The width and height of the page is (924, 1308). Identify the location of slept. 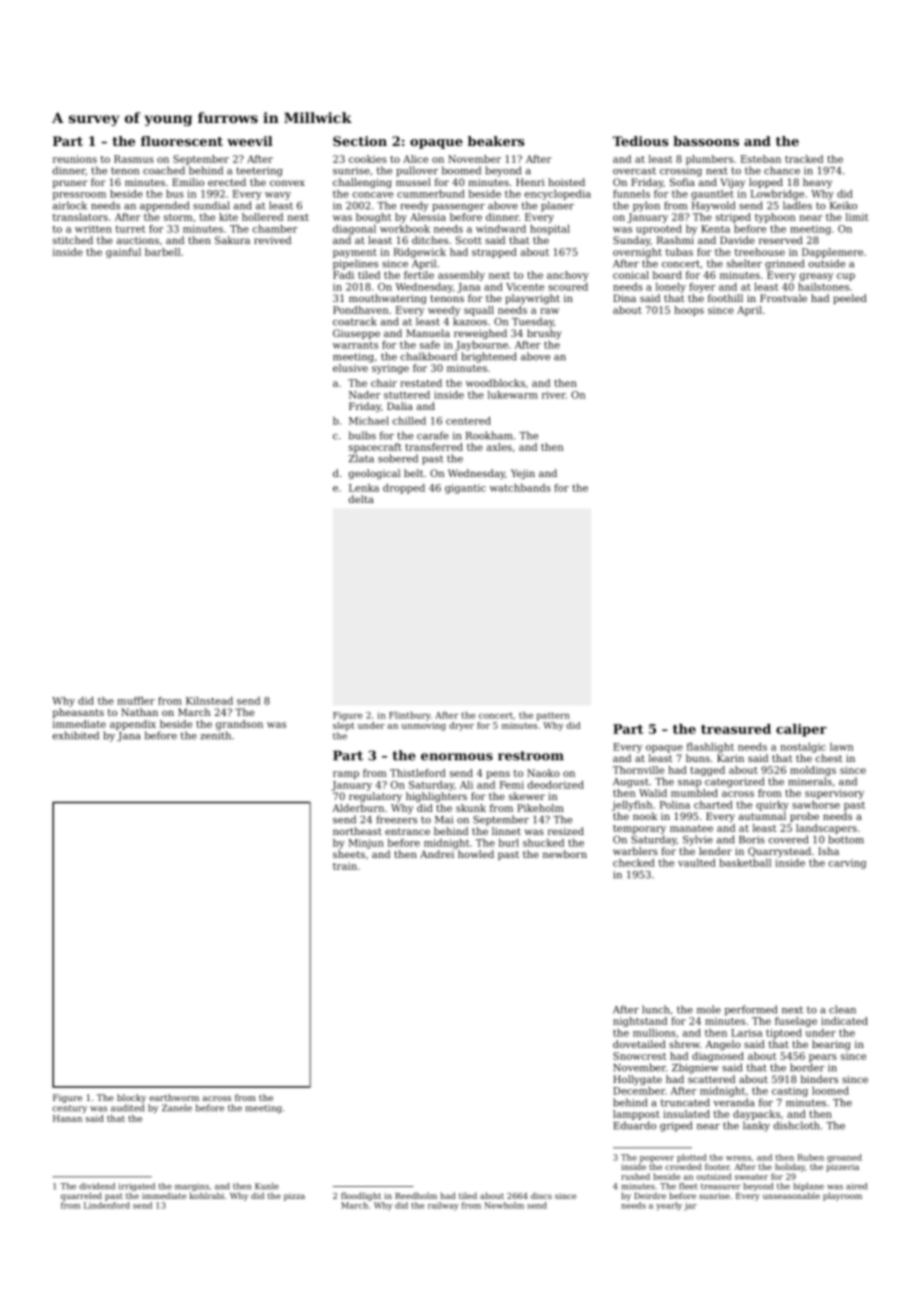
(343, 726).
